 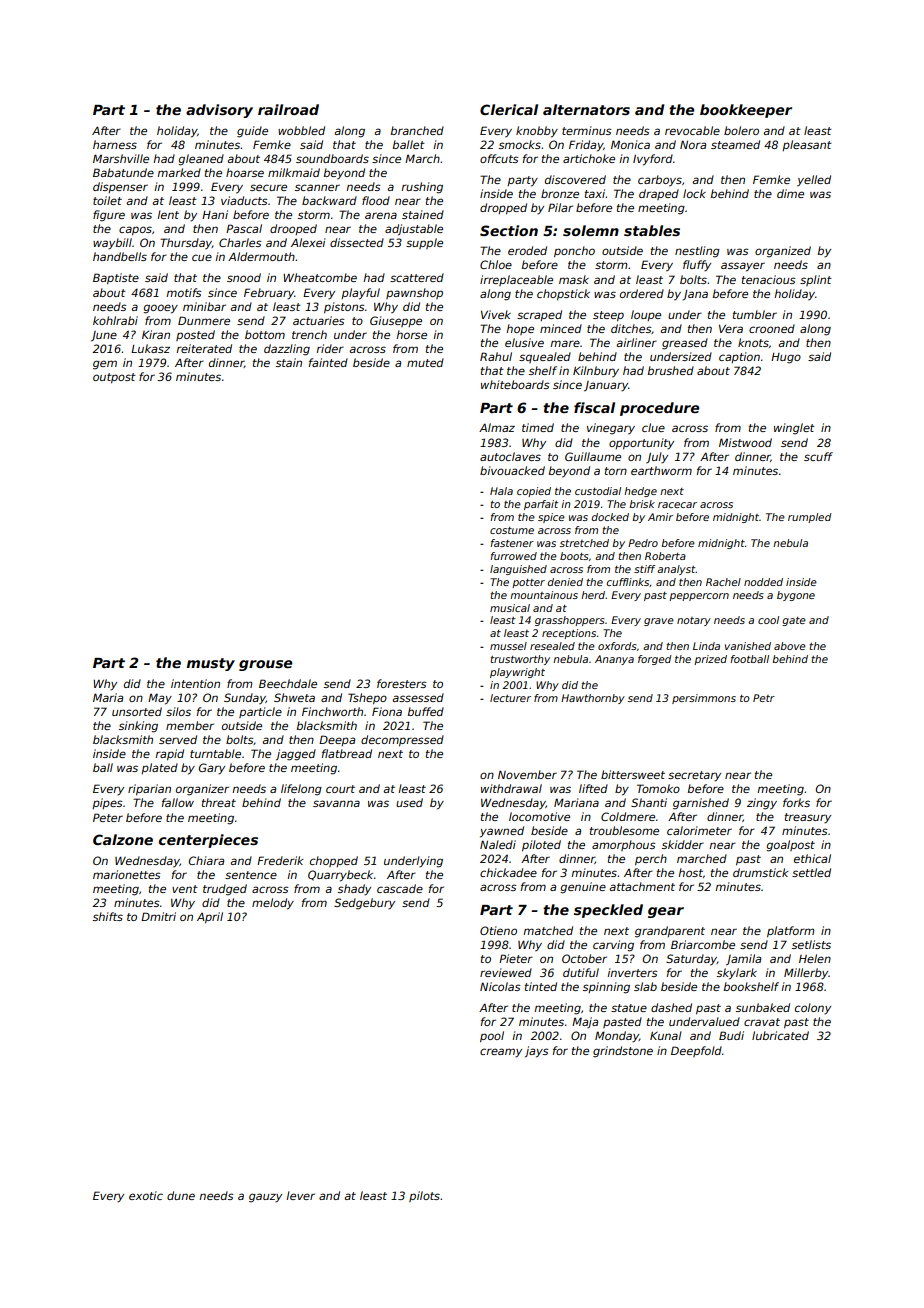 I want to click on exotic, so click(x=146, y=1195).
